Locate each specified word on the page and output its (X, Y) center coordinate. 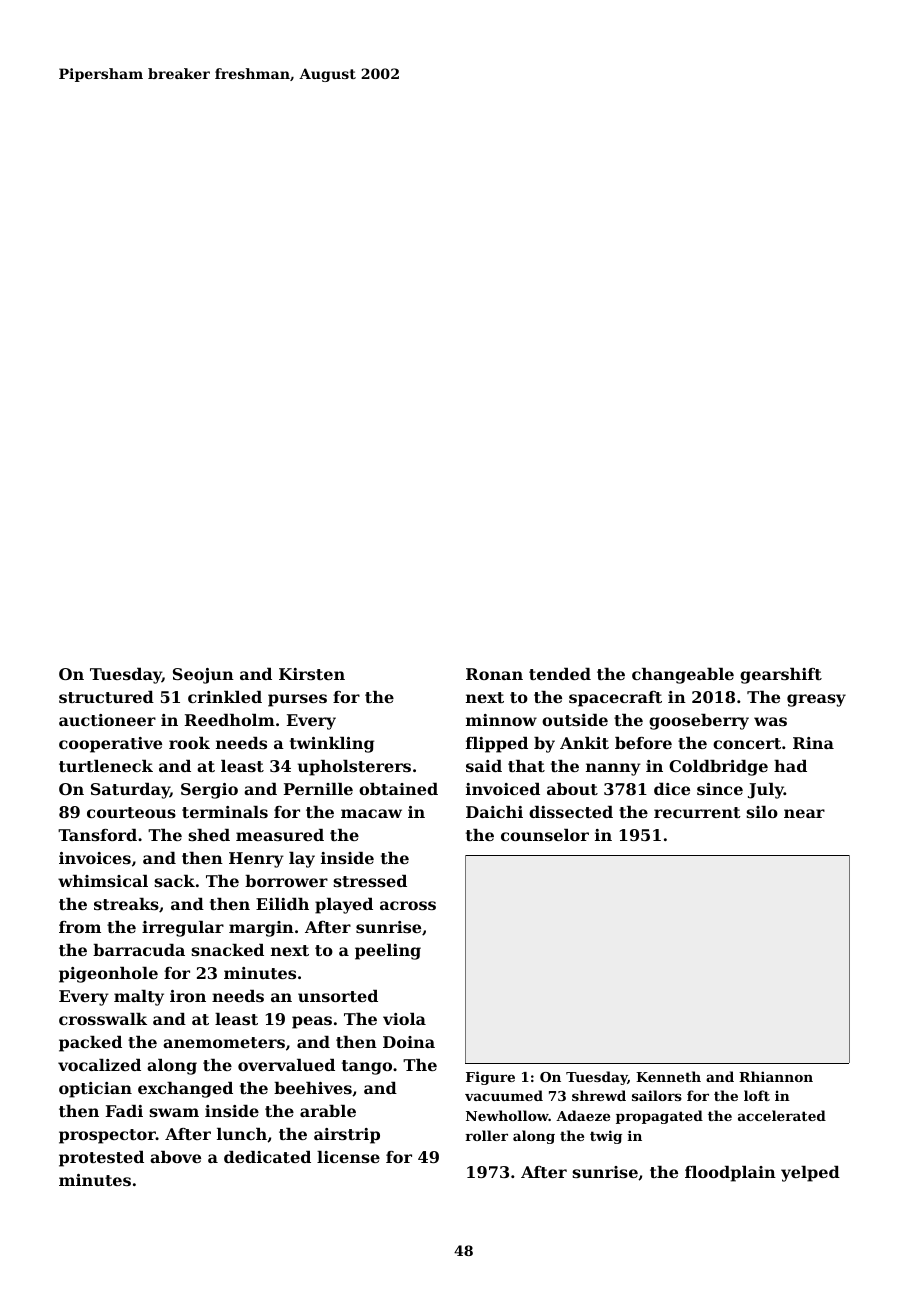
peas (312, 1022)
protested (101, 1159)
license (348, 1157)
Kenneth (668, 1076)
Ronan (494, 674)
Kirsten (312, 674)
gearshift (781, 676)
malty (139, 998)
